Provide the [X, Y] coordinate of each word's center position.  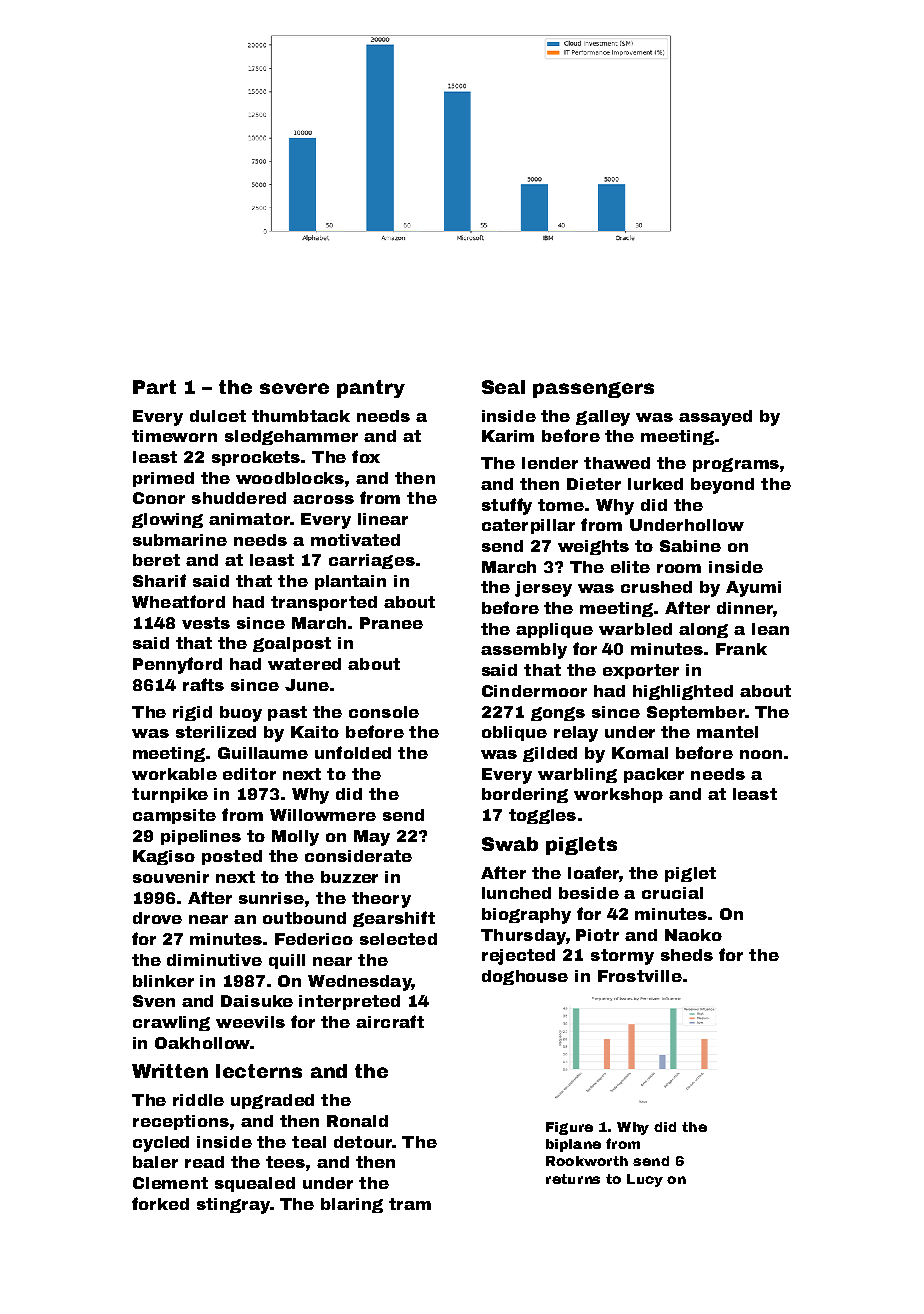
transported [324, 603]
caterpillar [528, 526]
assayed [715, 418]
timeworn [174, 436]
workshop [618, 795]
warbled [635, 629]
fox [366, 456]
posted [232, 857]
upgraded [272, 1101]
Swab [510, 844]
